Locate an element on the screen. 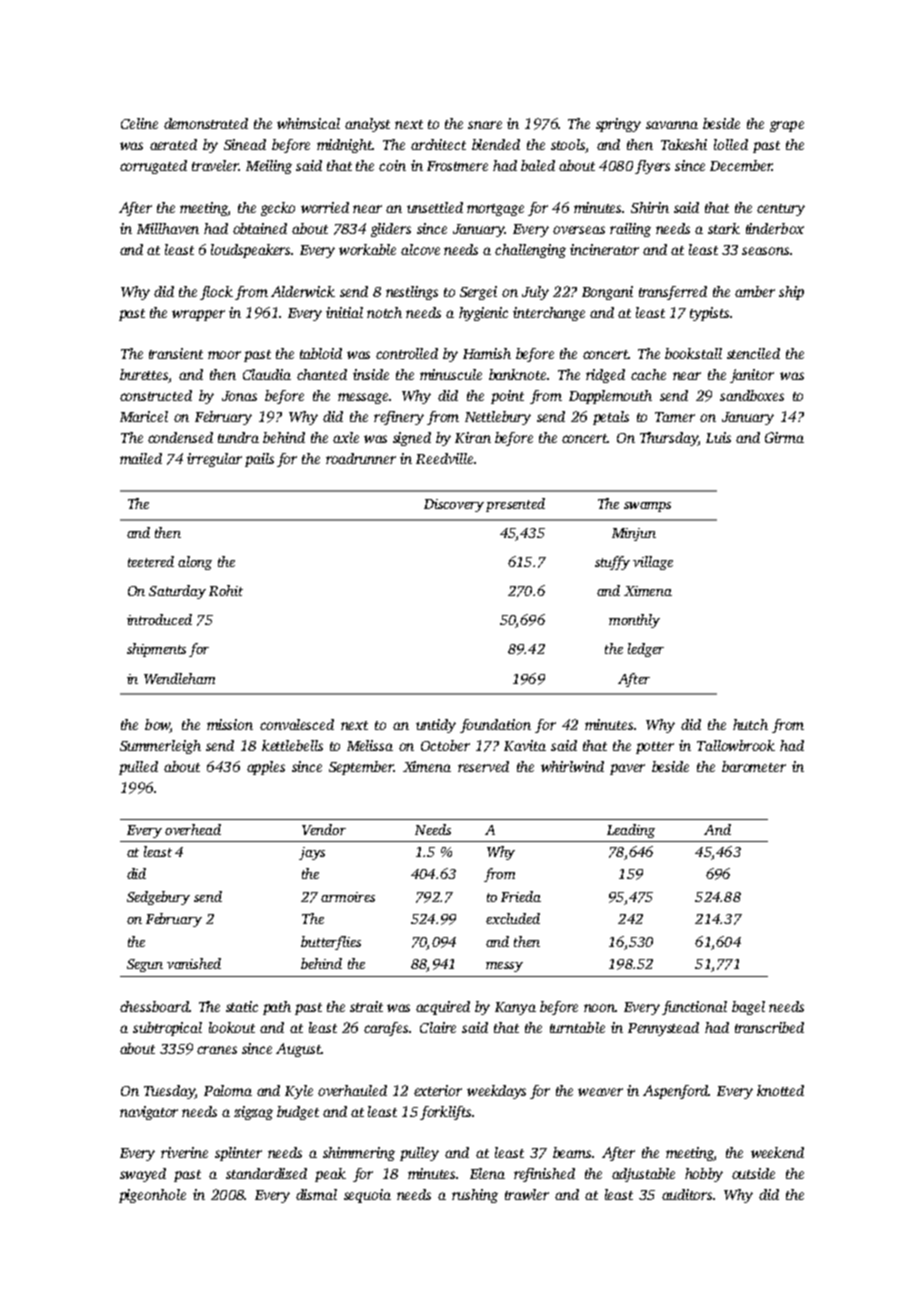  untidy is located at coordinates (436, 726).
